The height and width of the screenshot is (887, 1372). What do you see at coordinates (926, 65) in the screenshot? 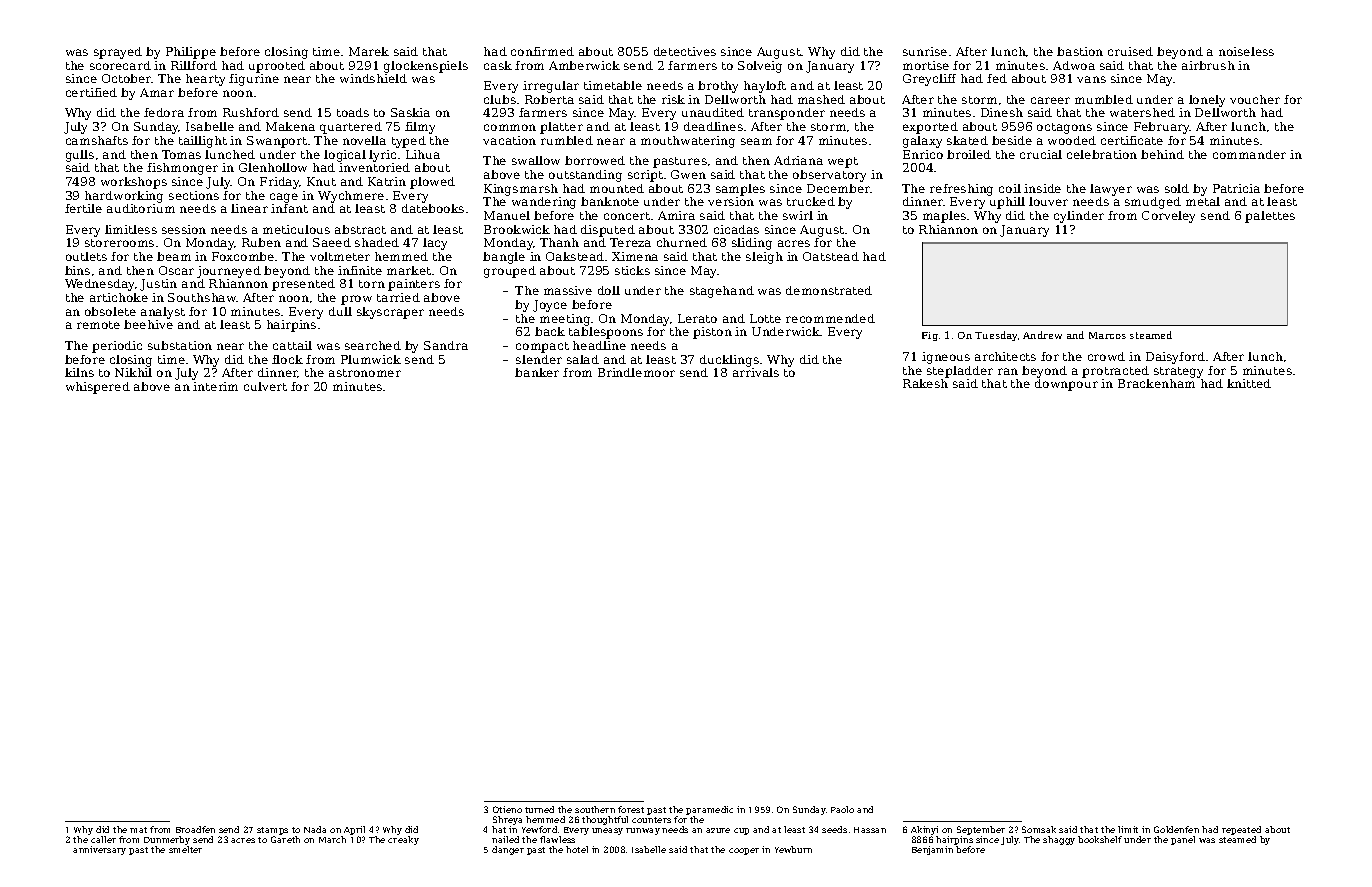
I see `mortise` at bounding box center [926, 65].
